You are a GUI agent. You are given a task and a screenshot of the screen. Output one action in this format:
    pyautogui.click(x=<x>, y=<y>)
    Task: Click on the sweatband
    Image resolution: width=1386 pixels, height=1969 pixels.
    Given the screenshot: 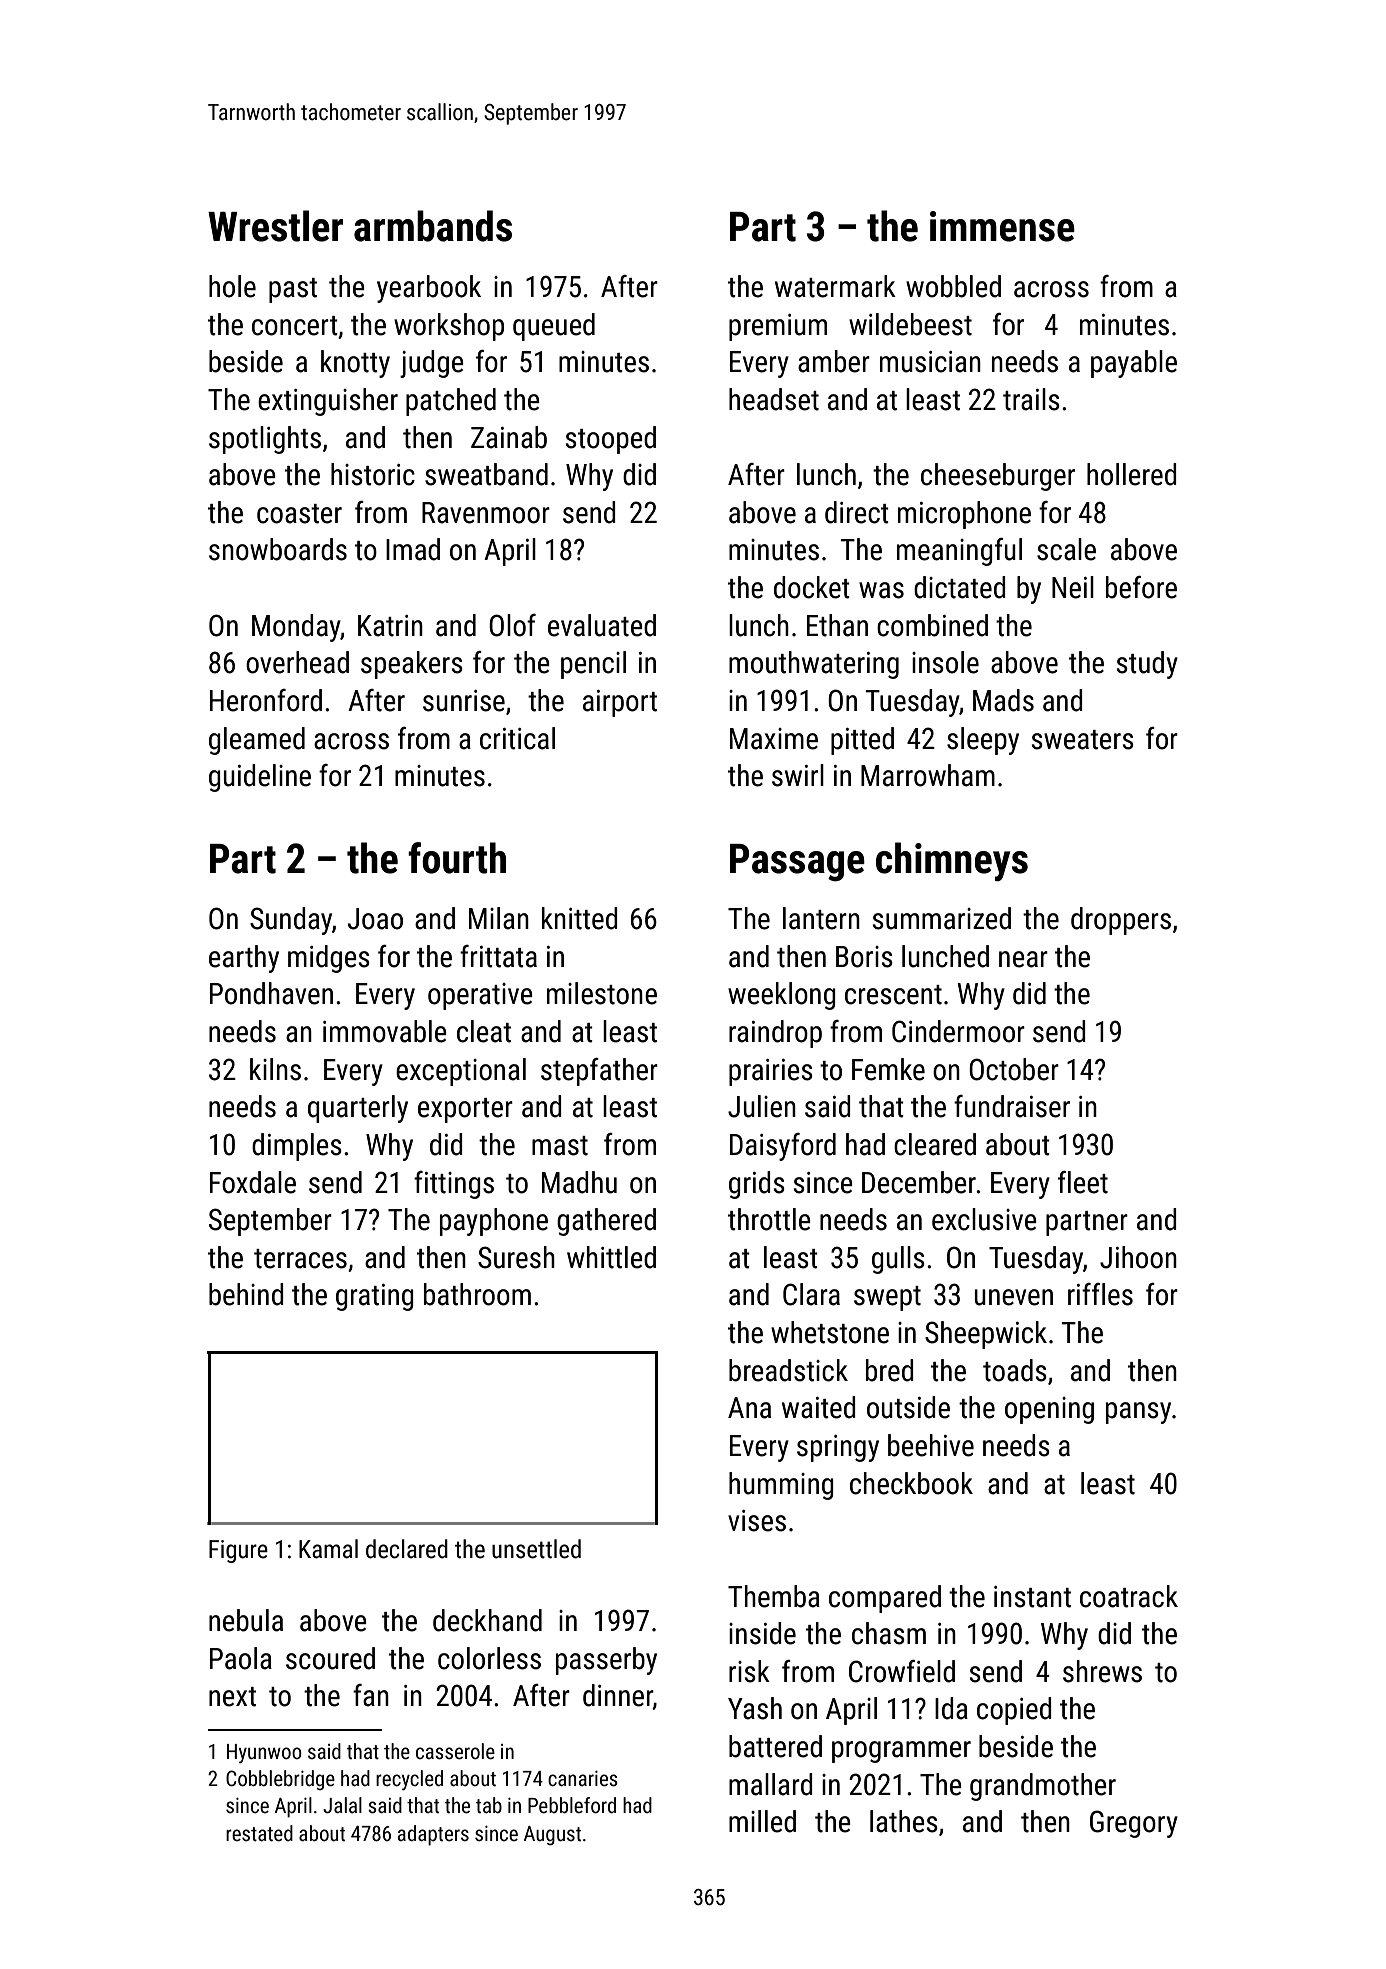 What is the action you would take?
    pyautogui.click(x=486, y=474)
